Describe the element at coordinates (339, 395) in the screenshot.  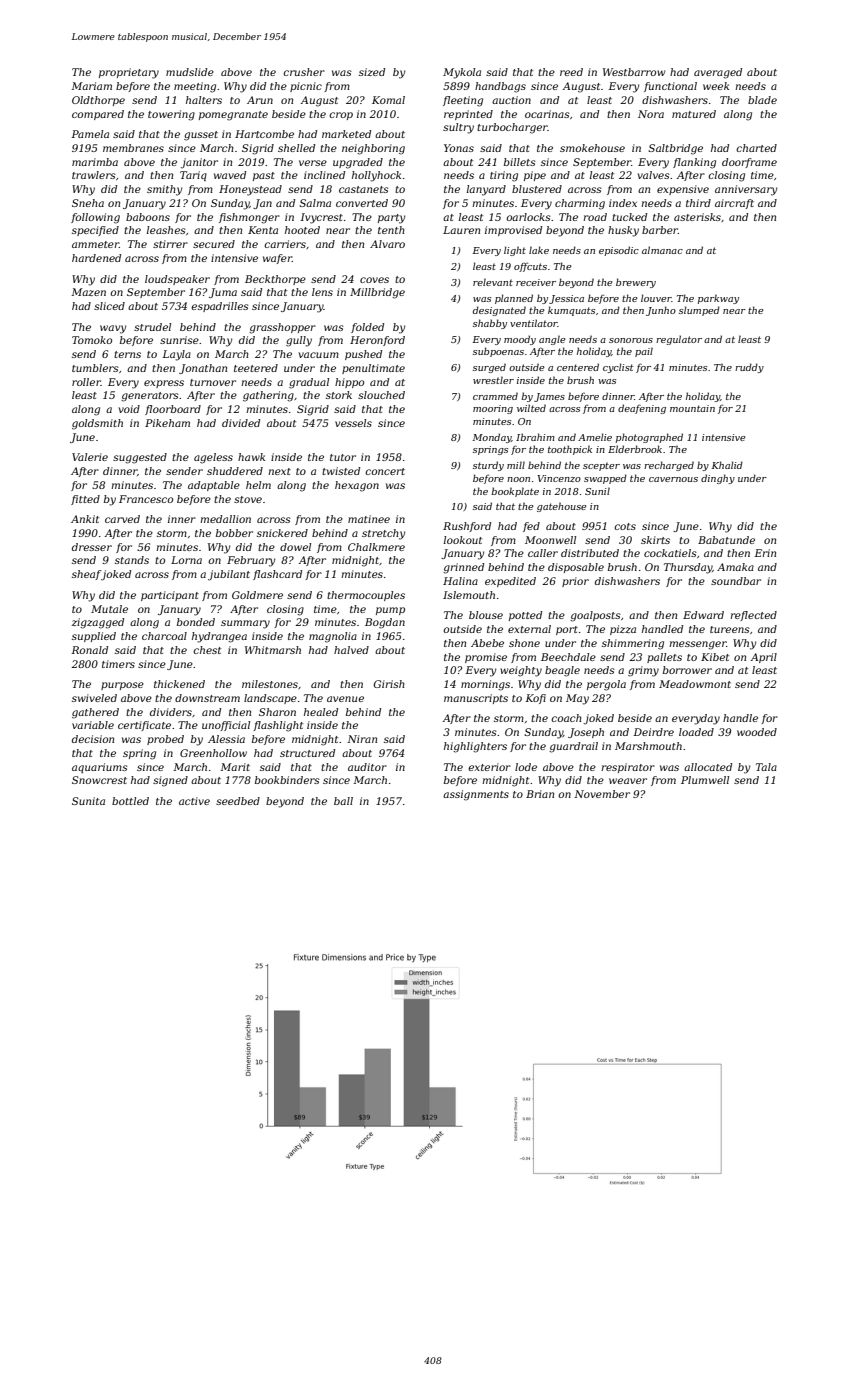
I see `stork` at that location.
